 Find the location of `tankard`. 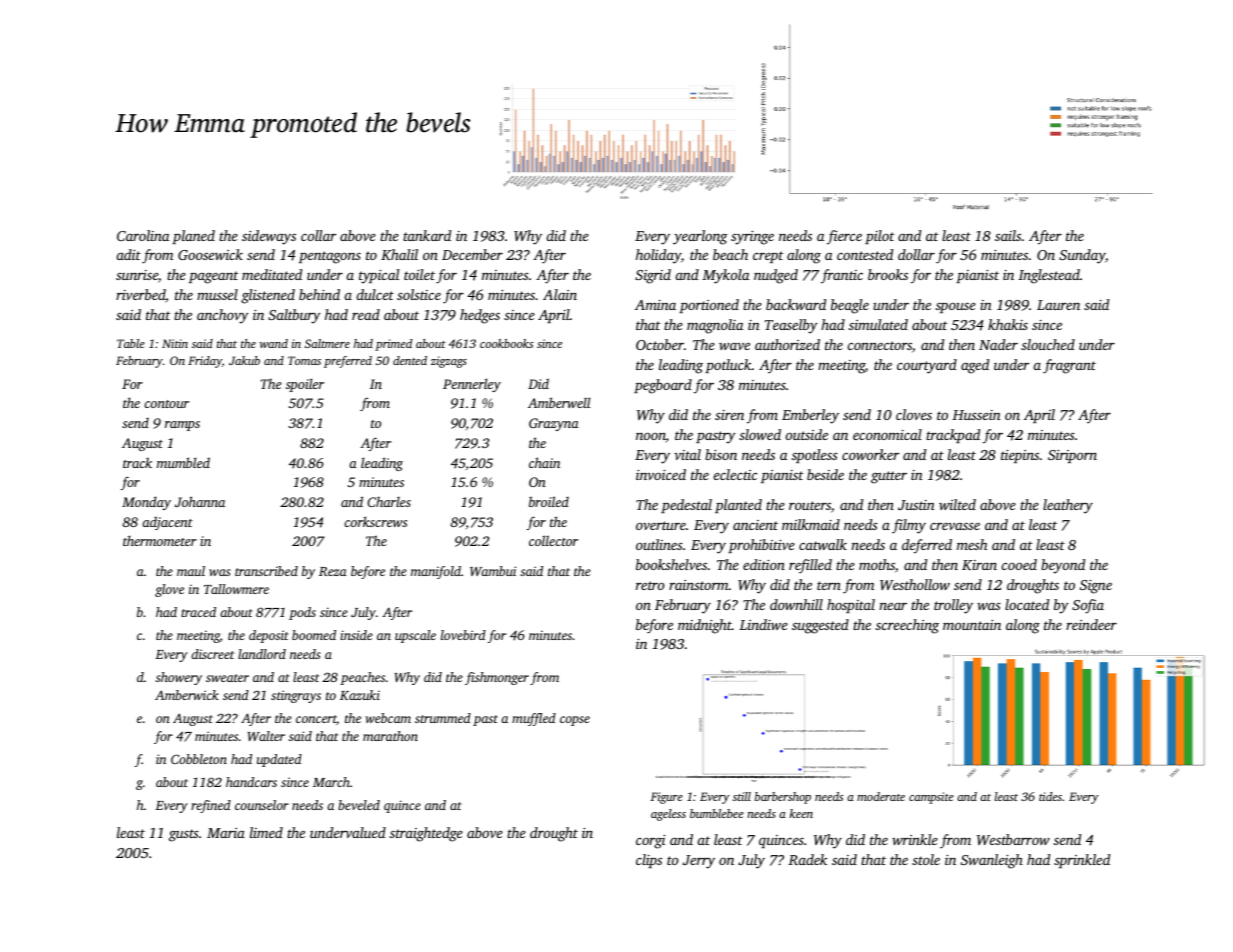

tankard is located at coordinates (427, 235).
